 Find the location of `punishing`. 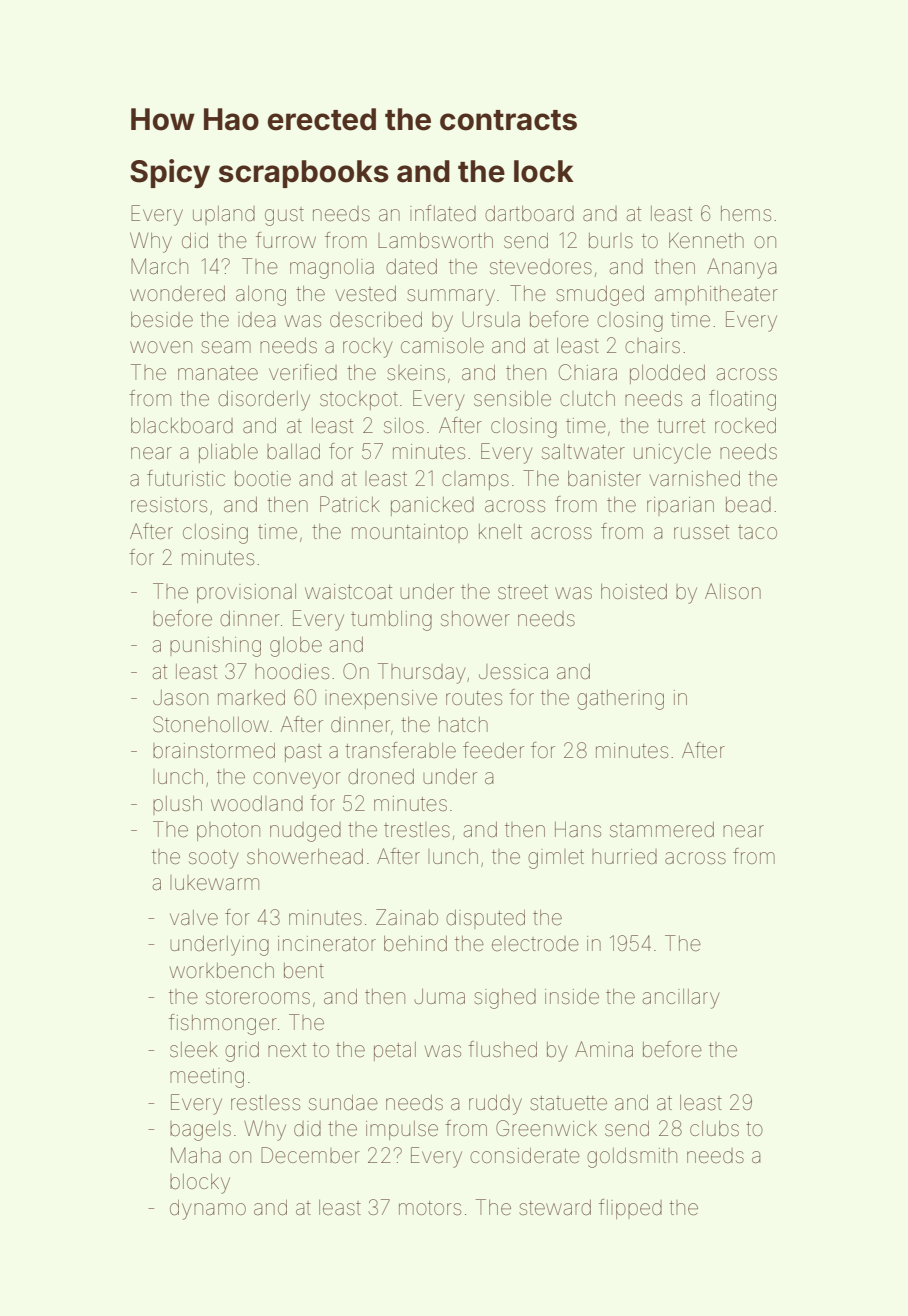

punishing is located at coordinates (215, 647).
